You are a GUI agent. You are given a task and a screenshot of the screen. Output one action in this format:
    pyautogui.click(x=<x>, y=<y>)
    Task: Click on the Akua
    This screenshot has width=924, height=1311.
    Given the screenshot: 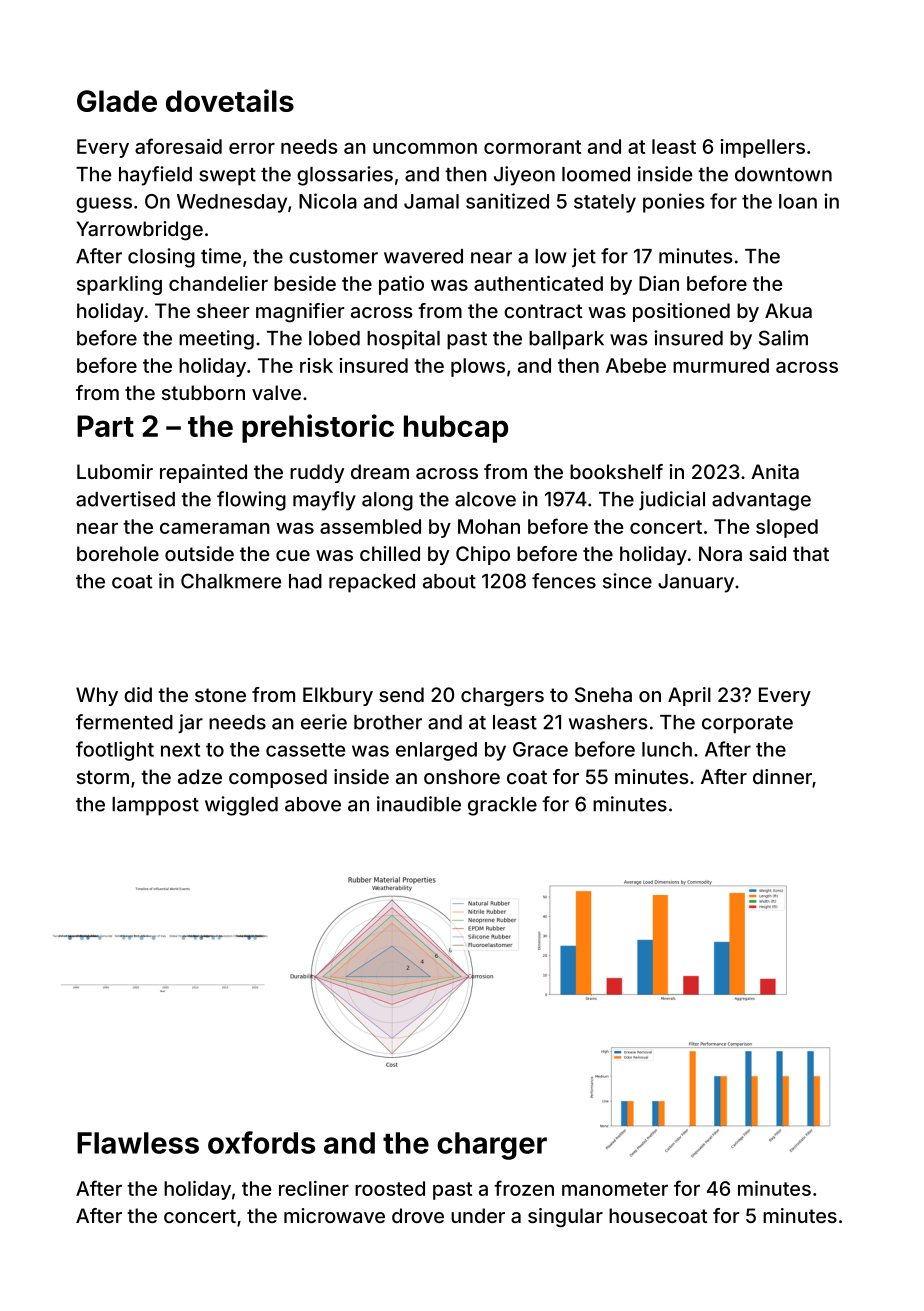 What is the action you would take?
    pyautogui.click(x=788, y=310)
